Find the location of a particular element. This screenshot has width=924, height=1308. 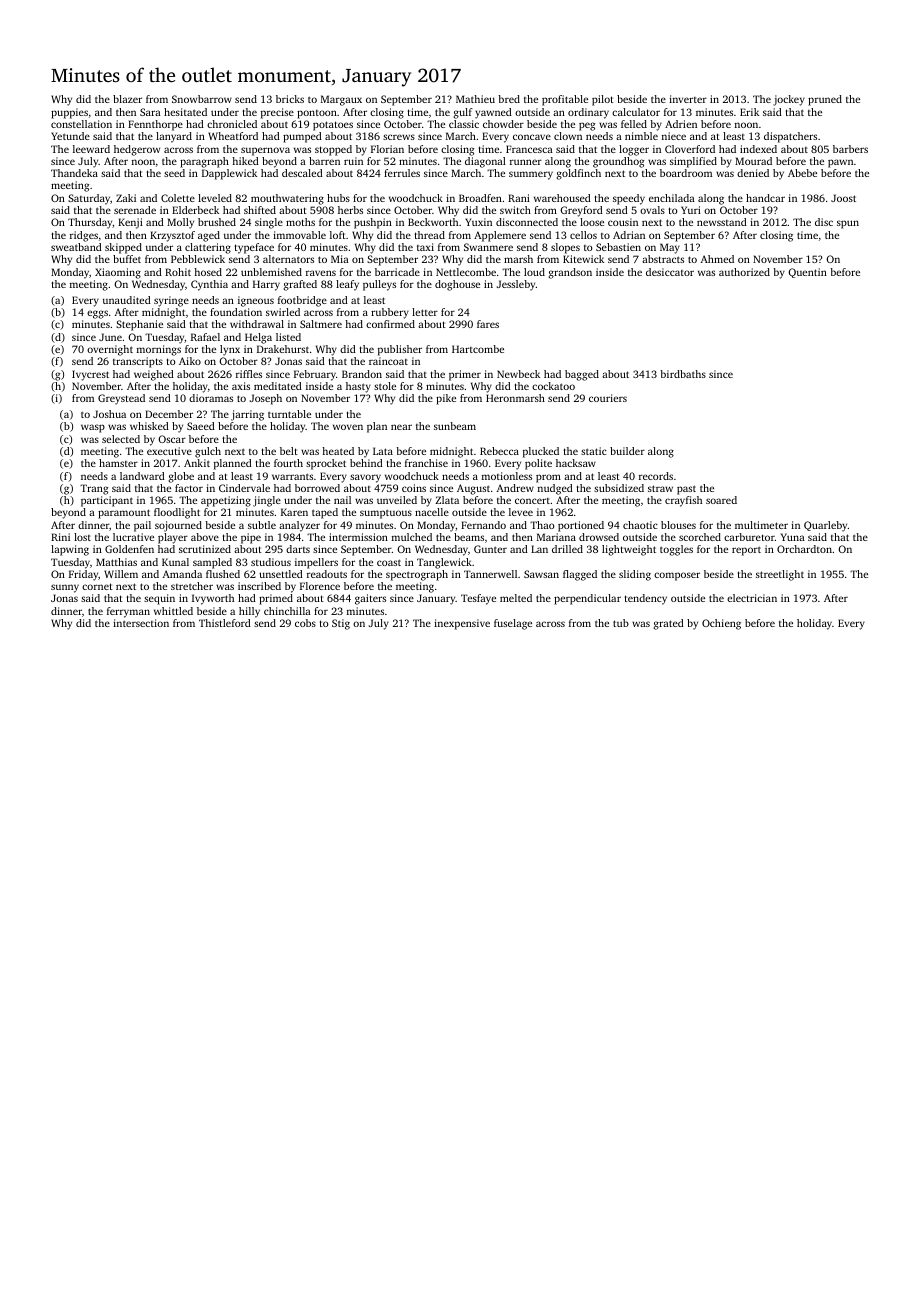

paragraph is located at coordinates (204, 162).
